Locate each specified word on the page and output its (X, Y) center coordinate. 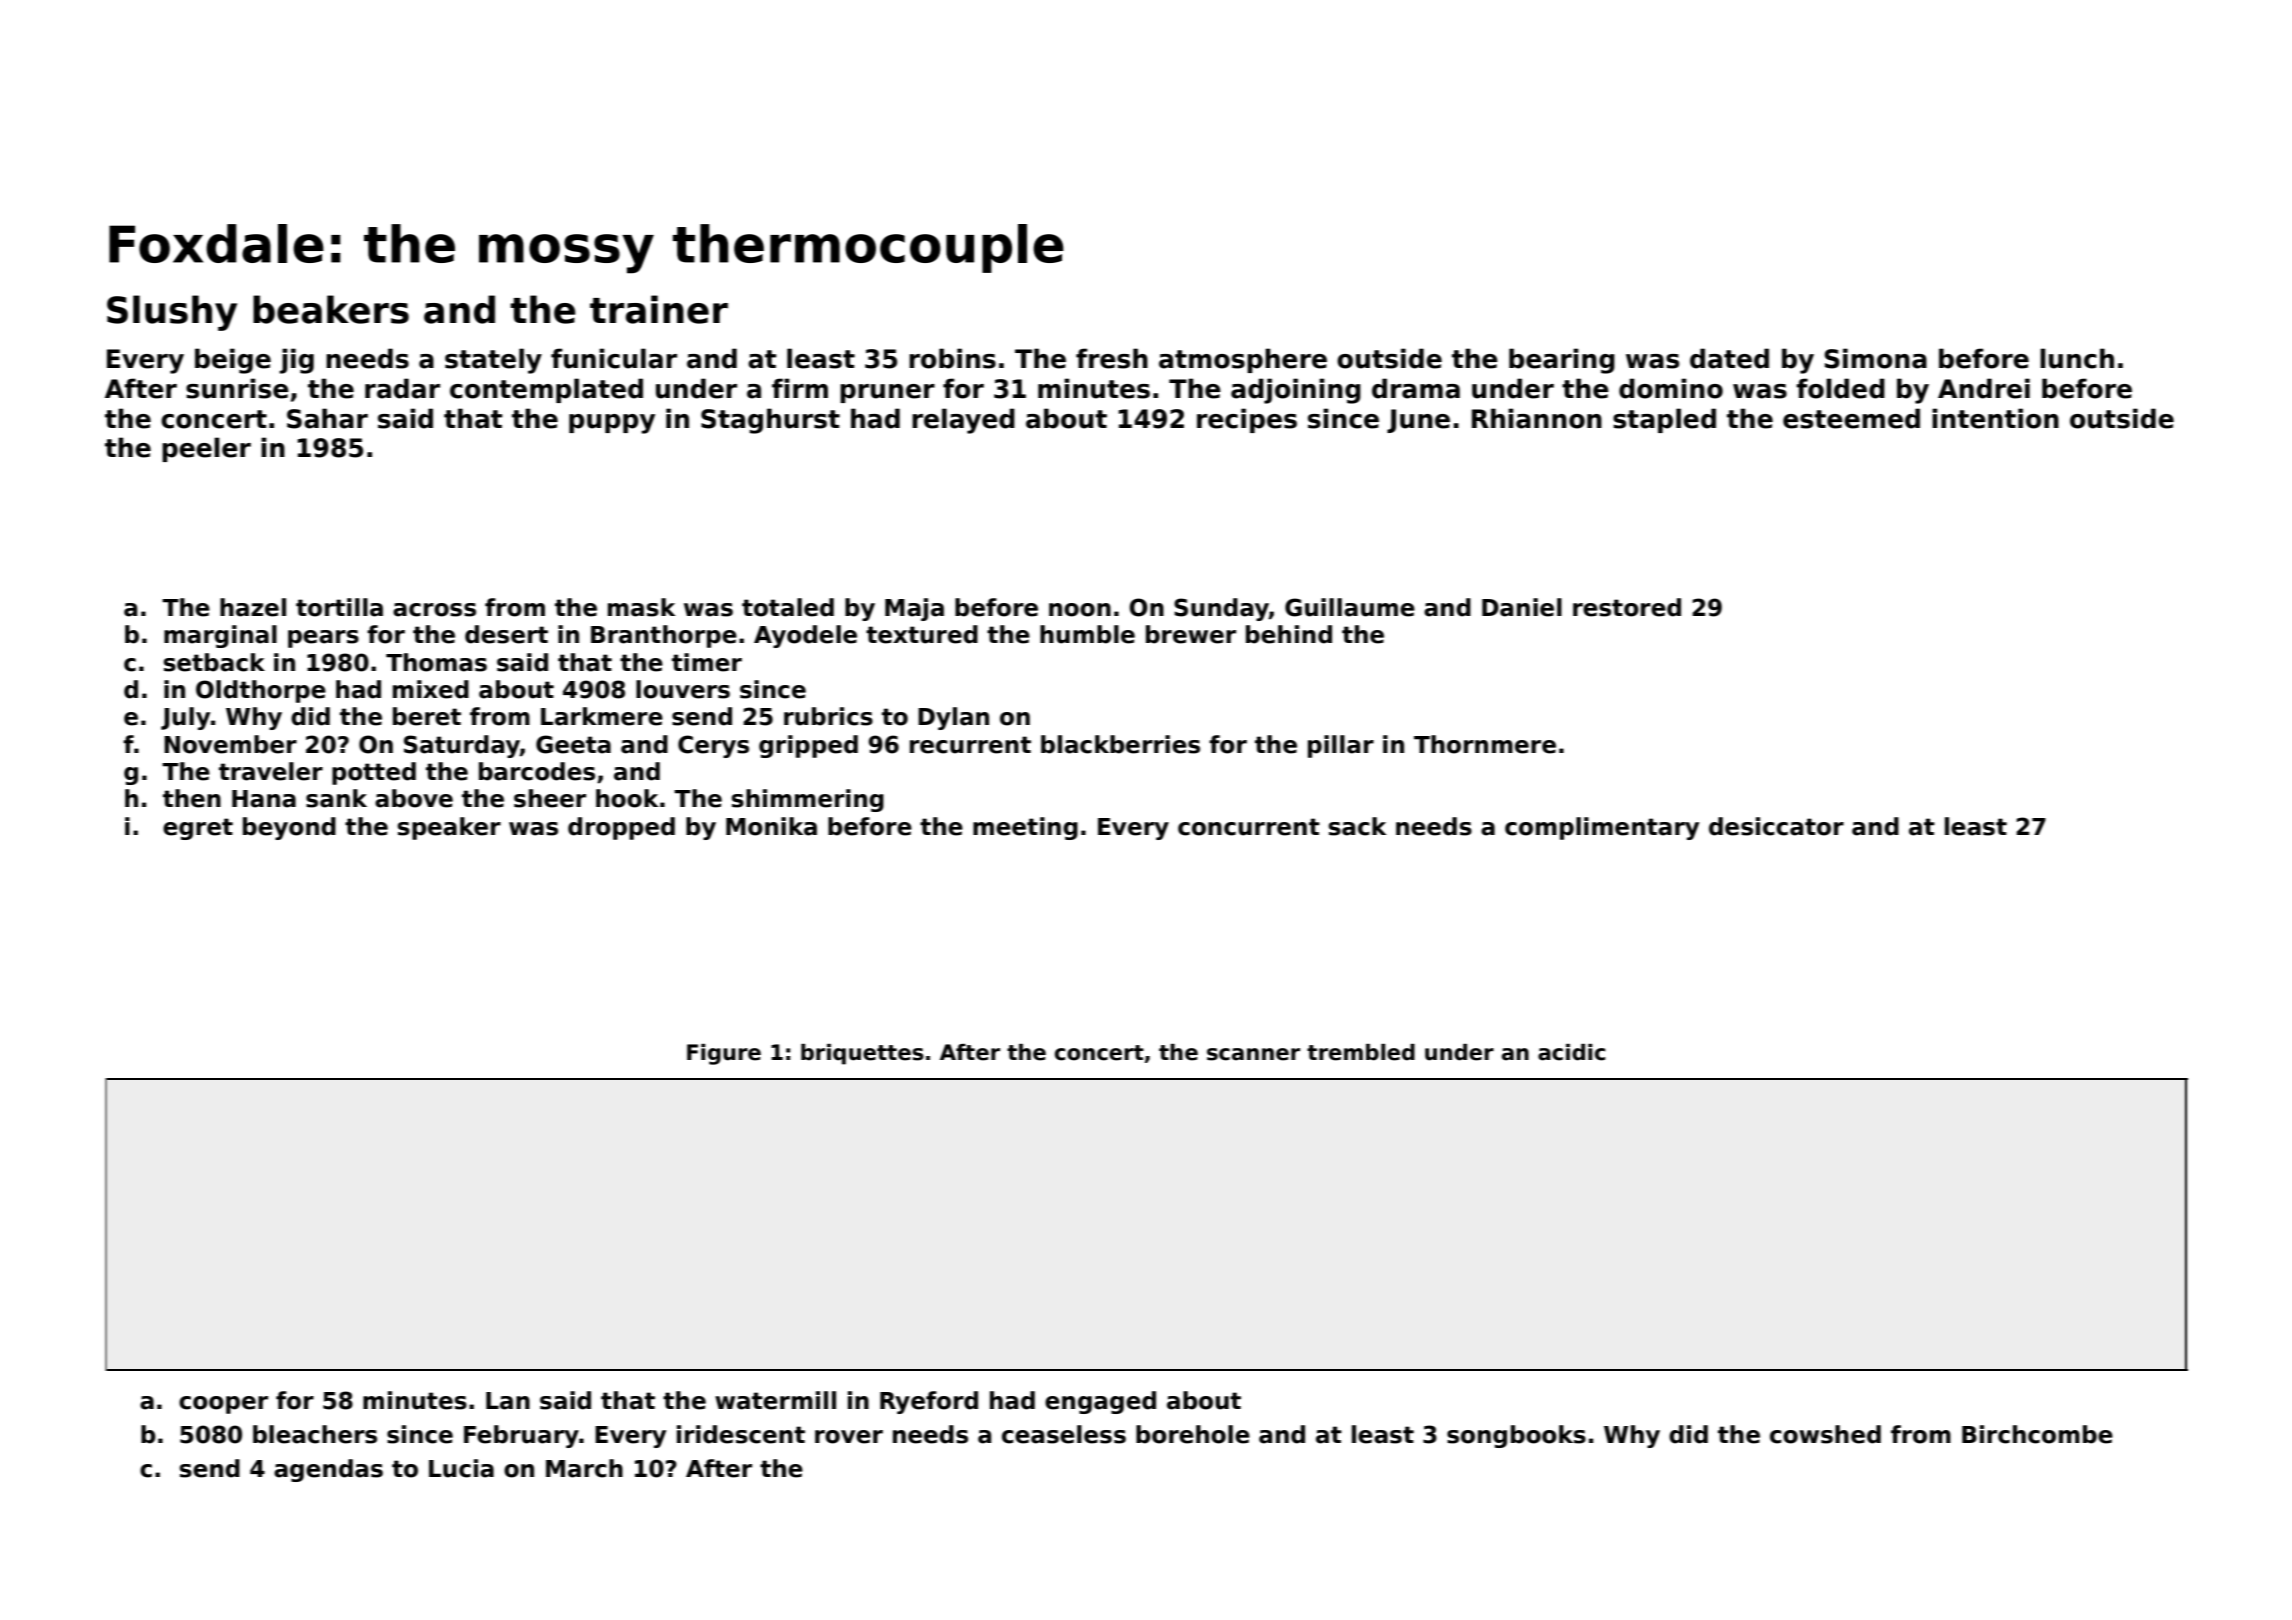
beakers (331, 309)
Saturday (462, 746)
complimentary (1602, 828)
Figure (724, 1054)
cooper (223, 1405)
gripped (808, 746)
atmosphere (1243, 360)
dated (1729, 358)
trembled (1361, 1052)
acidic (1571, 1052)
